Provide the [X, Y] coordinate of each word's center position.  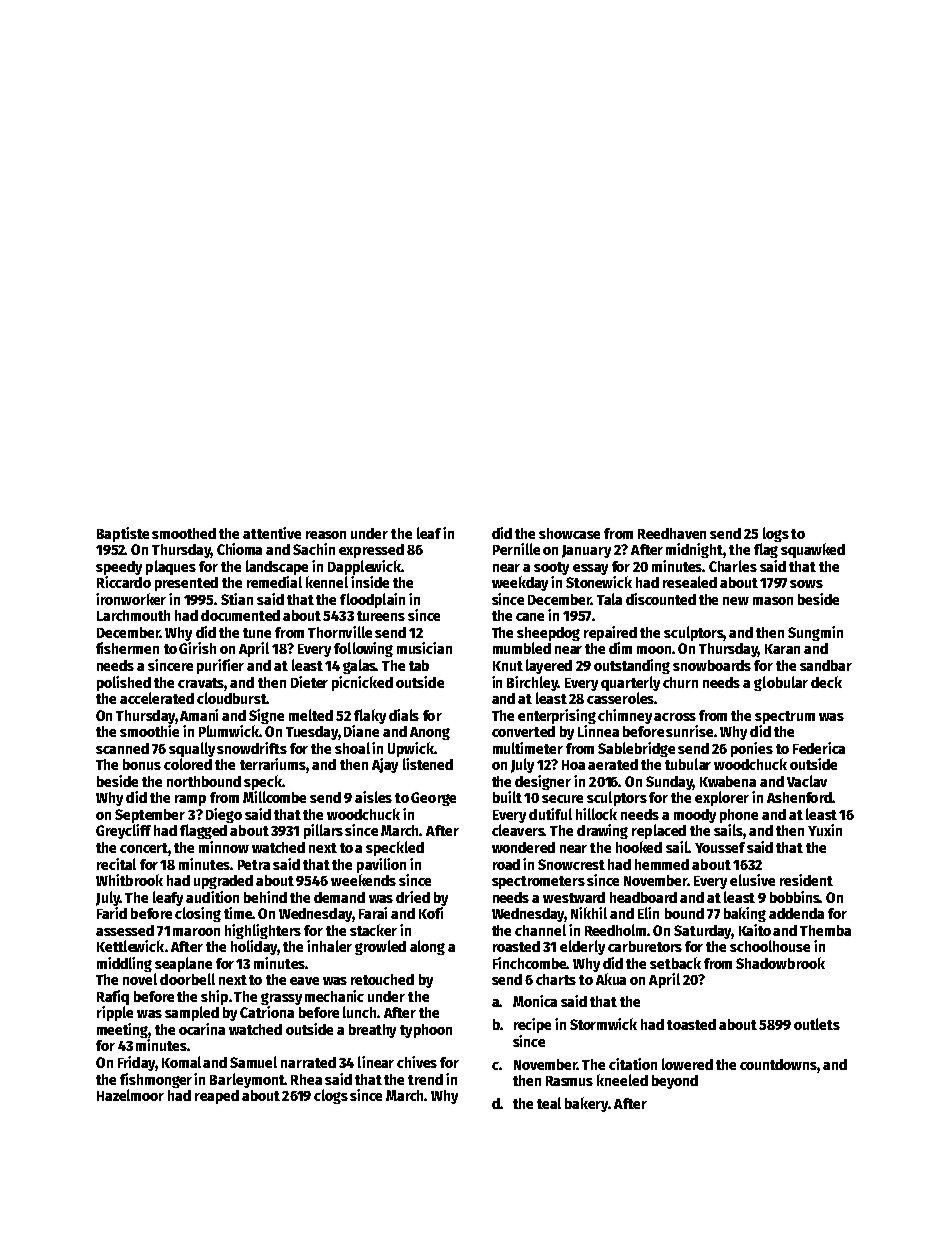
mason [773, 601]
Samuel [253, 1062]
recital [116, 864]
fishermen [127, 648]
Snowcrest [571, 864]
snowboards [712, 665]
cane [530, 617]
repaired [610, 633]
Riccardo [124, 582]
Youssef [720, 847]
